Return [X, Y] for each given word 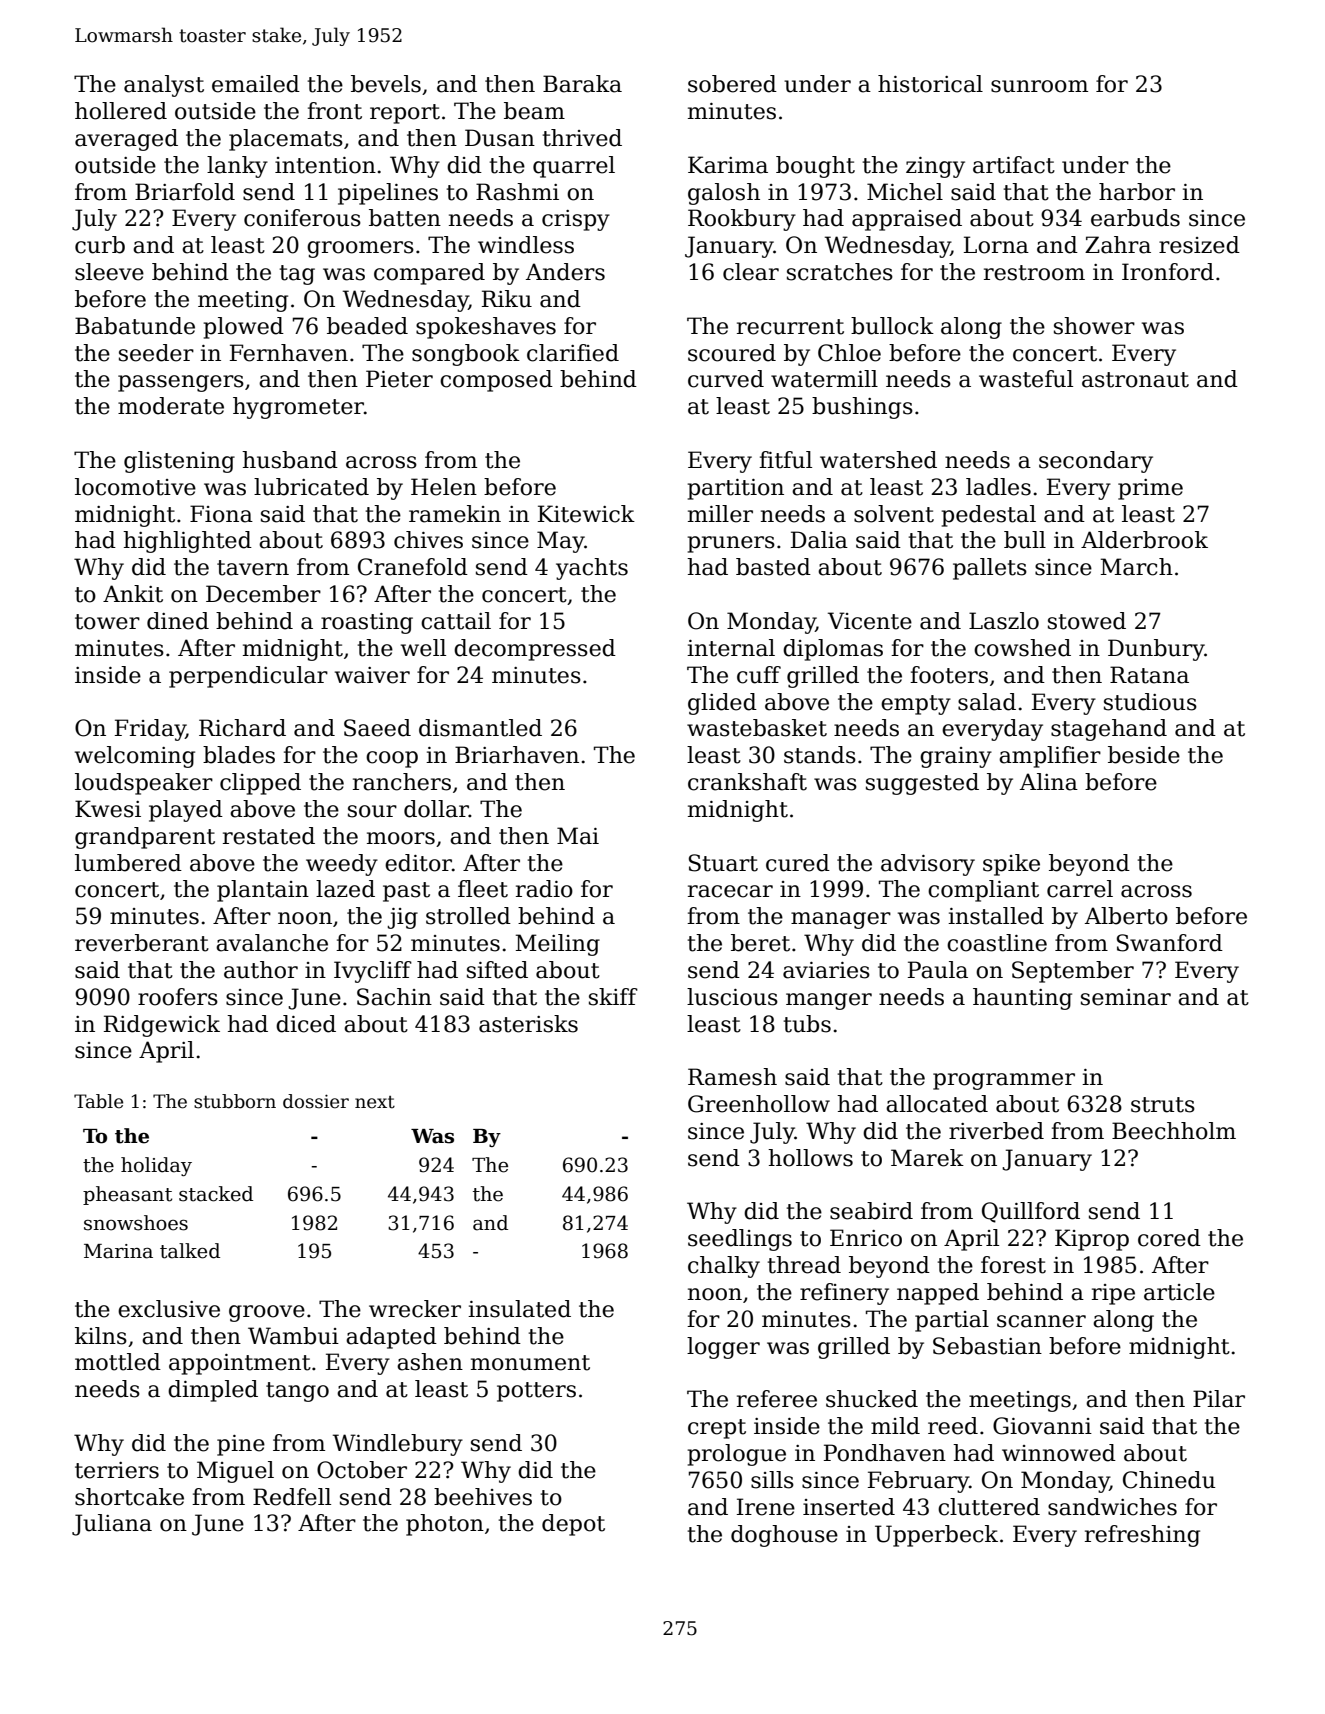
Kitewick [586, 514]
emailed [256, 84]
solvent [894, 514]
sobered [732, 84]
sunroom [1039, 86]
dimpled [213, 1391]
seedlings [740, 1240]
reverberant [142, 943]
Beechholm [1174, 1131]
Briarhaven [517, 755]
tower [107, 622]
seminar [1126, 997]
